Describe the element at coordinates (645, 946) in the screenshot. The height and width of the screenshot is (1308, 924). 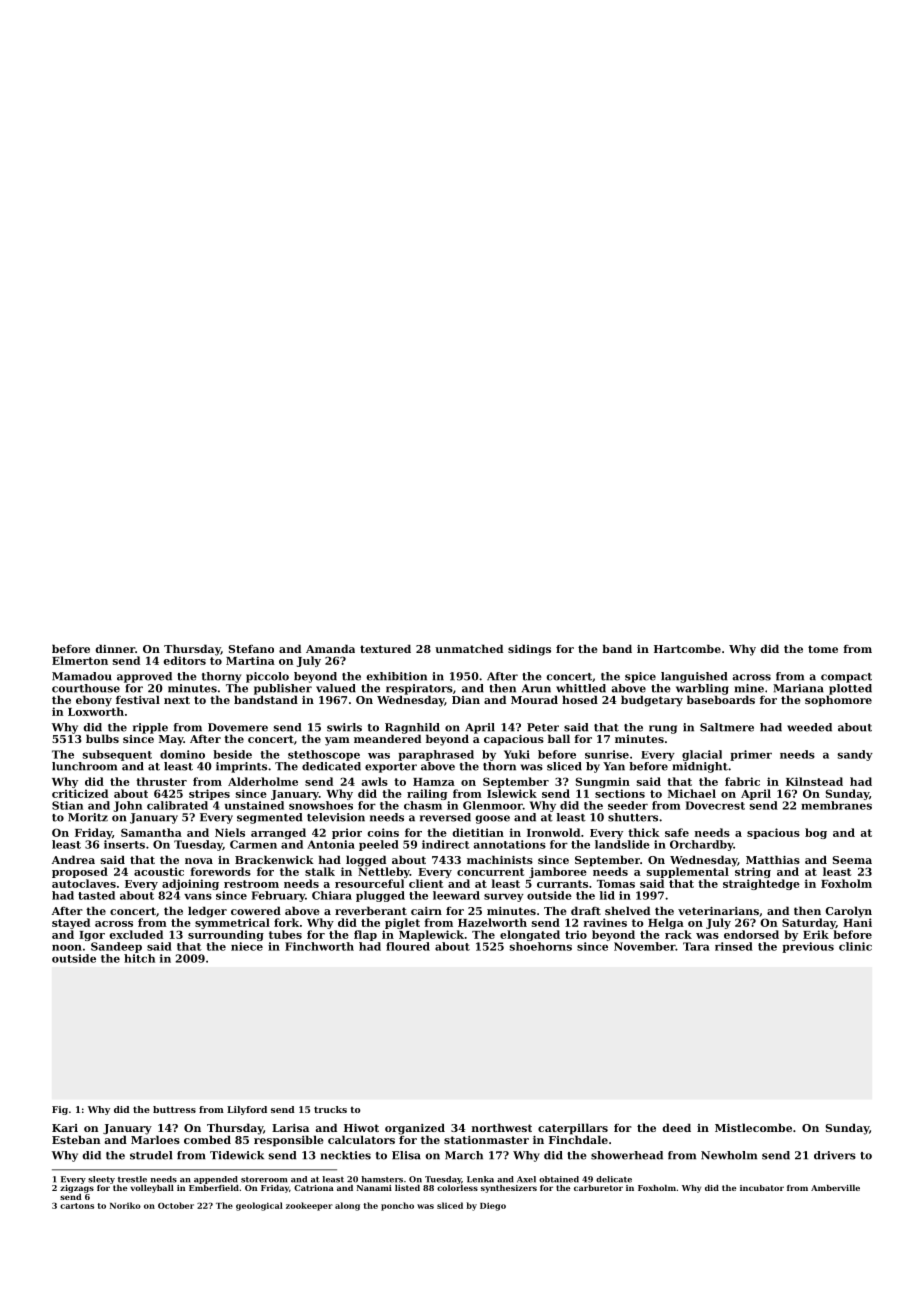
I see `November` at that location.
